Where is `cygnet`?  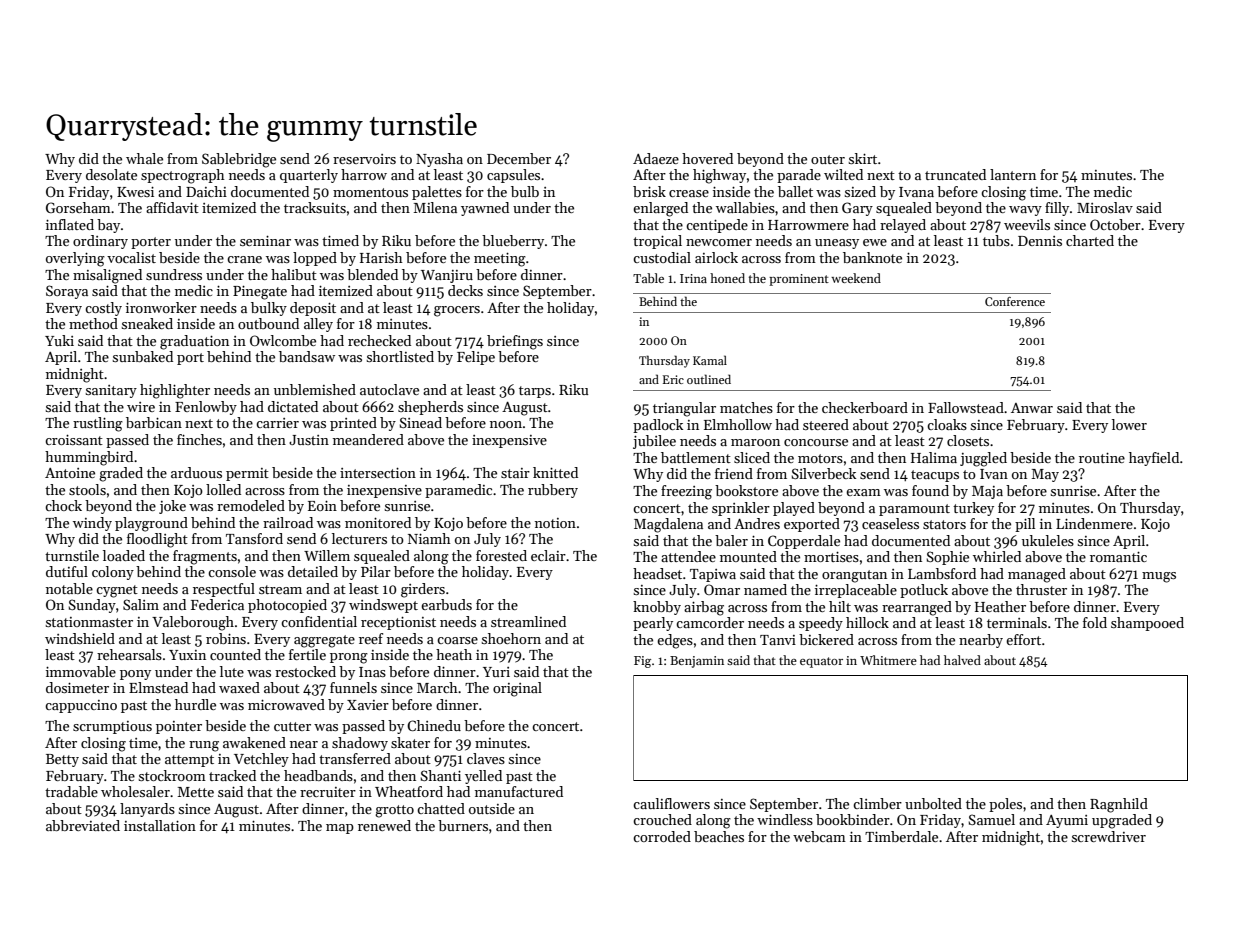
cygnet is located at coordinates (117, 591).
